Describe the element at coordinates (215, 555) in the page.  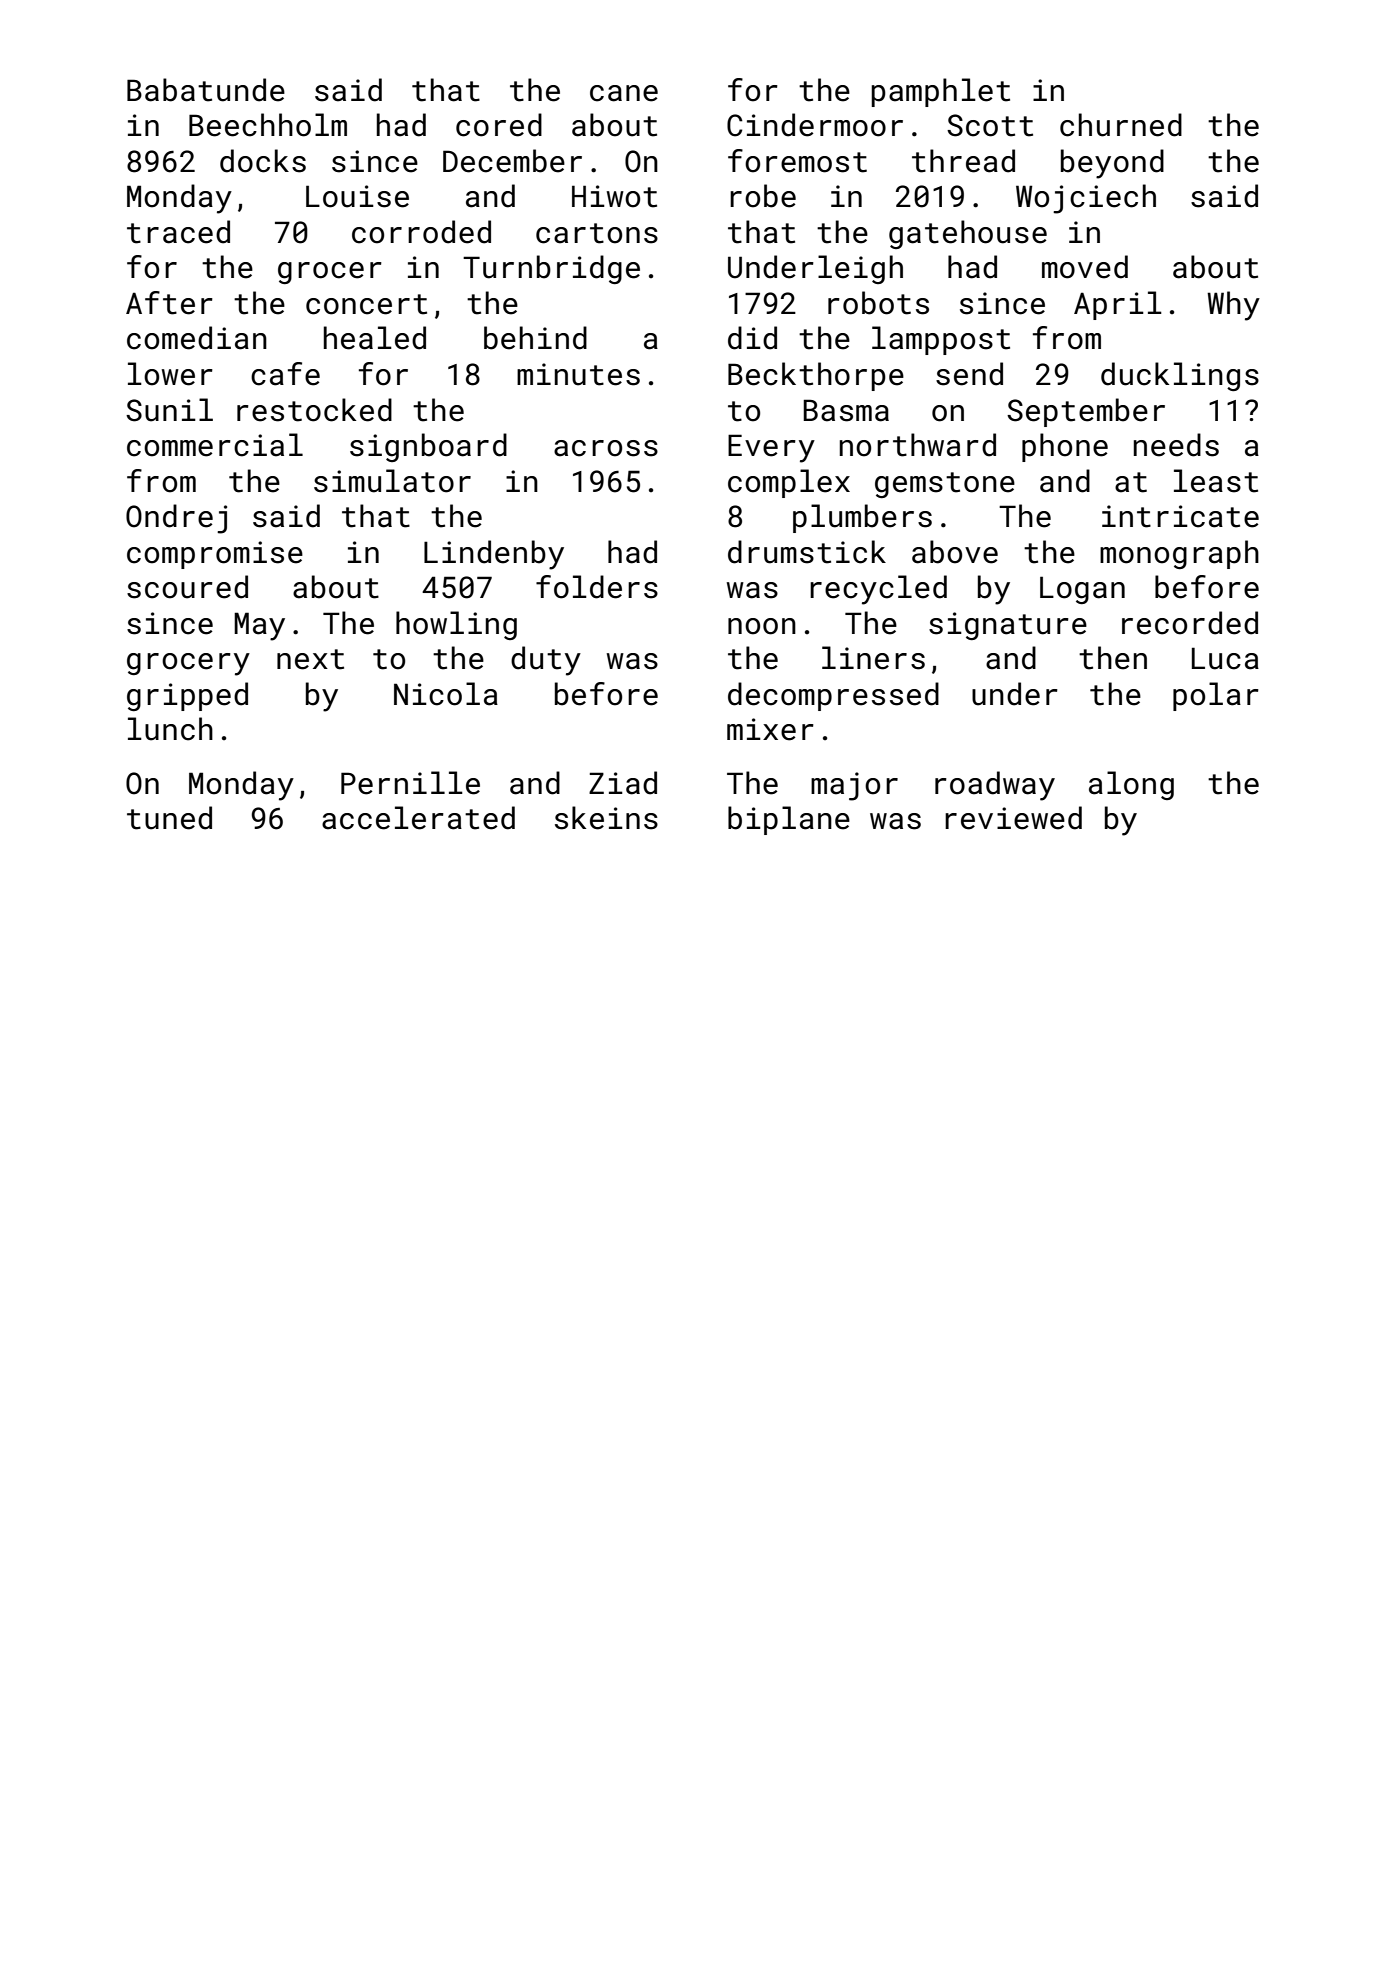
I see `compromise` at that location.
